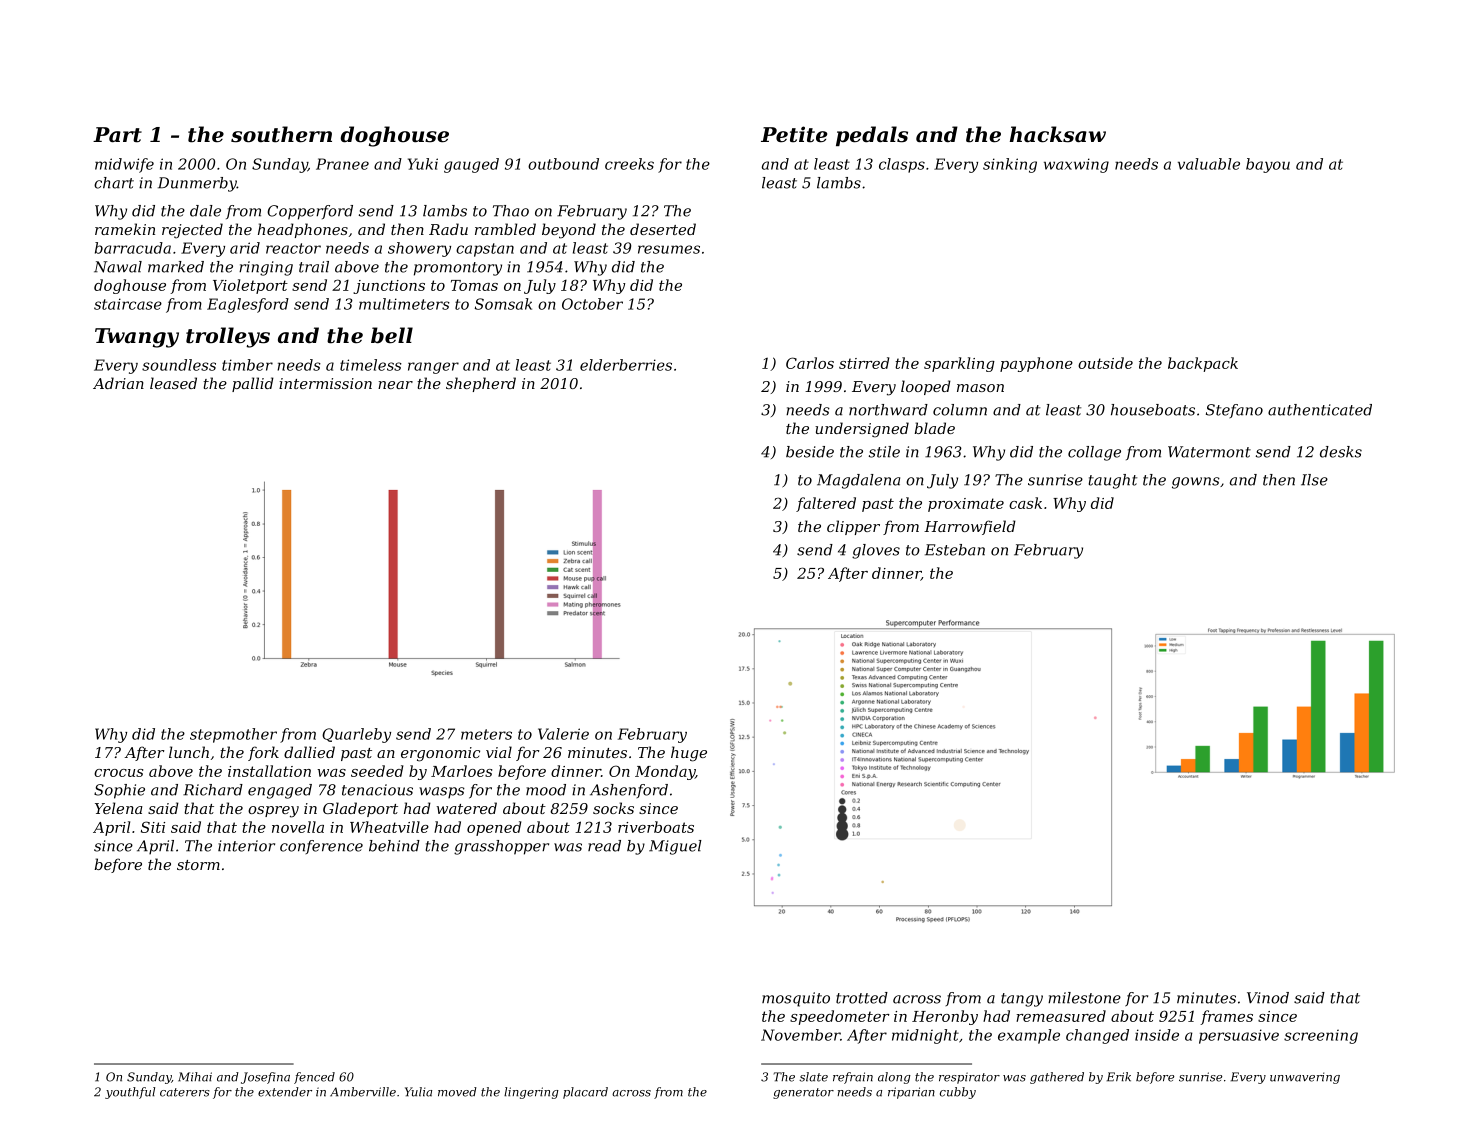 This page has width=1478, height=1142. What do you see at coordinates (245, 248) in the page?
I see `arid` at bounding box center [245, 248].
